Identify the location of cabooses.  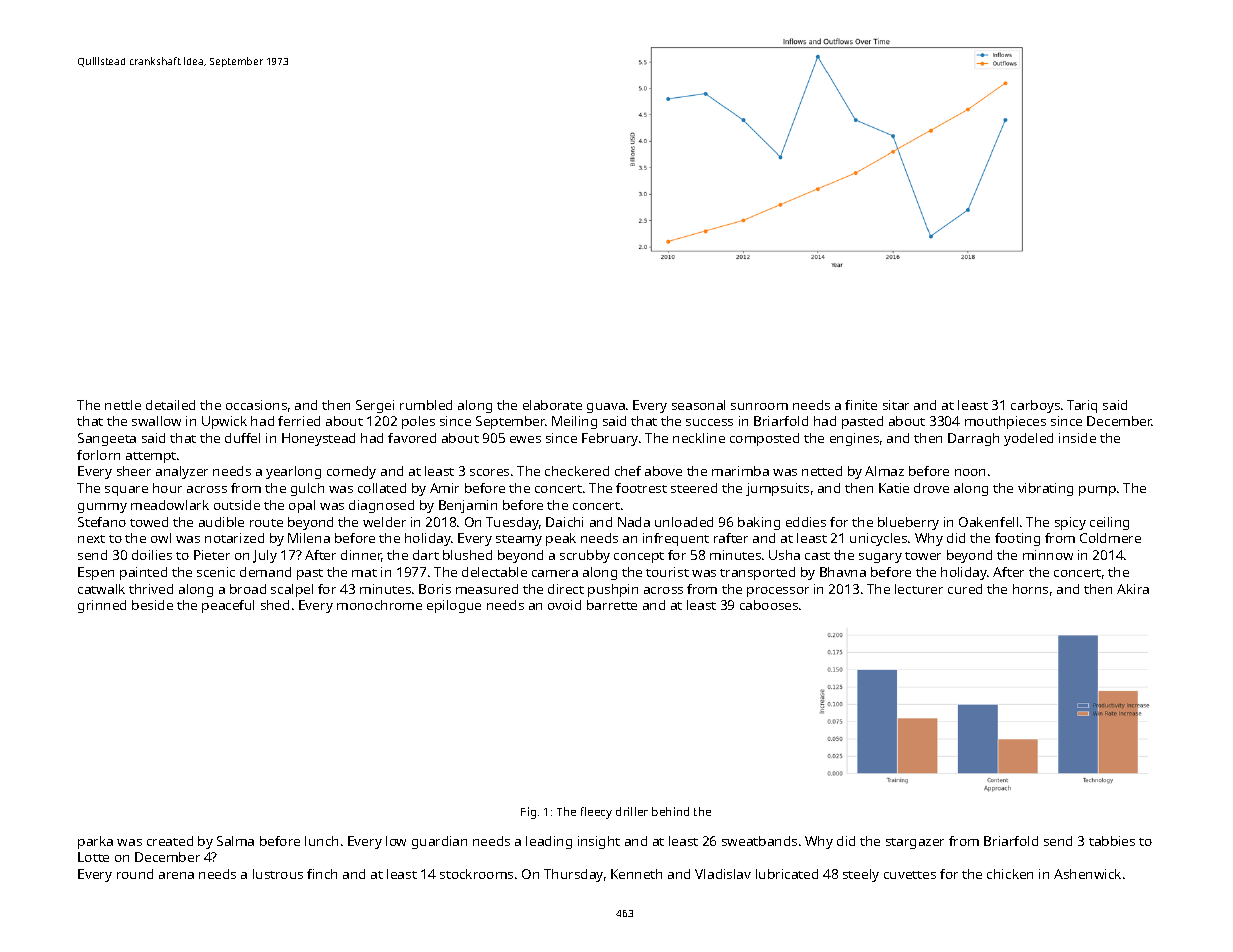
(769, 605).
